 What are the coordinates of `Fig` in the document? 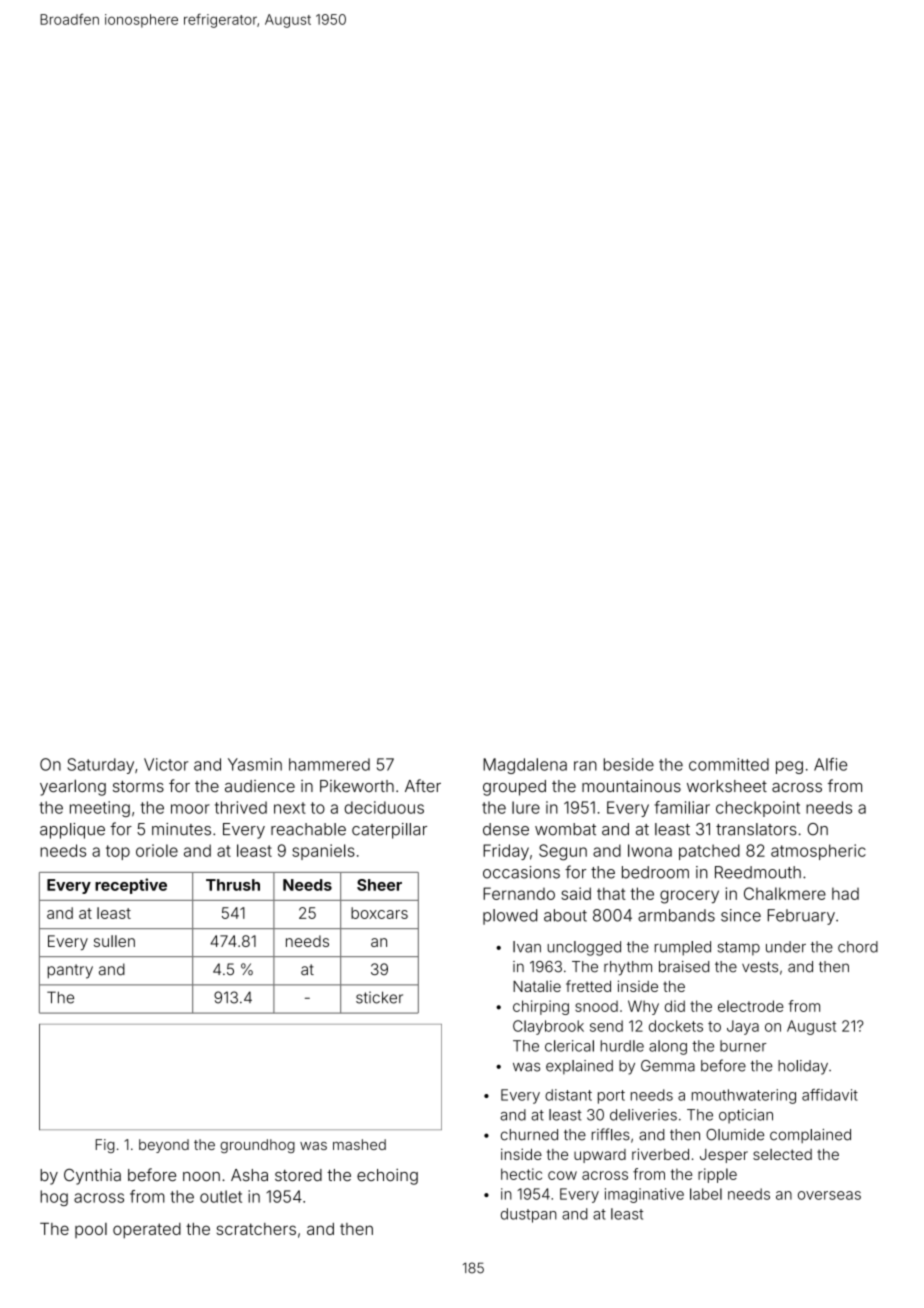 It's located at (105, 1146).
